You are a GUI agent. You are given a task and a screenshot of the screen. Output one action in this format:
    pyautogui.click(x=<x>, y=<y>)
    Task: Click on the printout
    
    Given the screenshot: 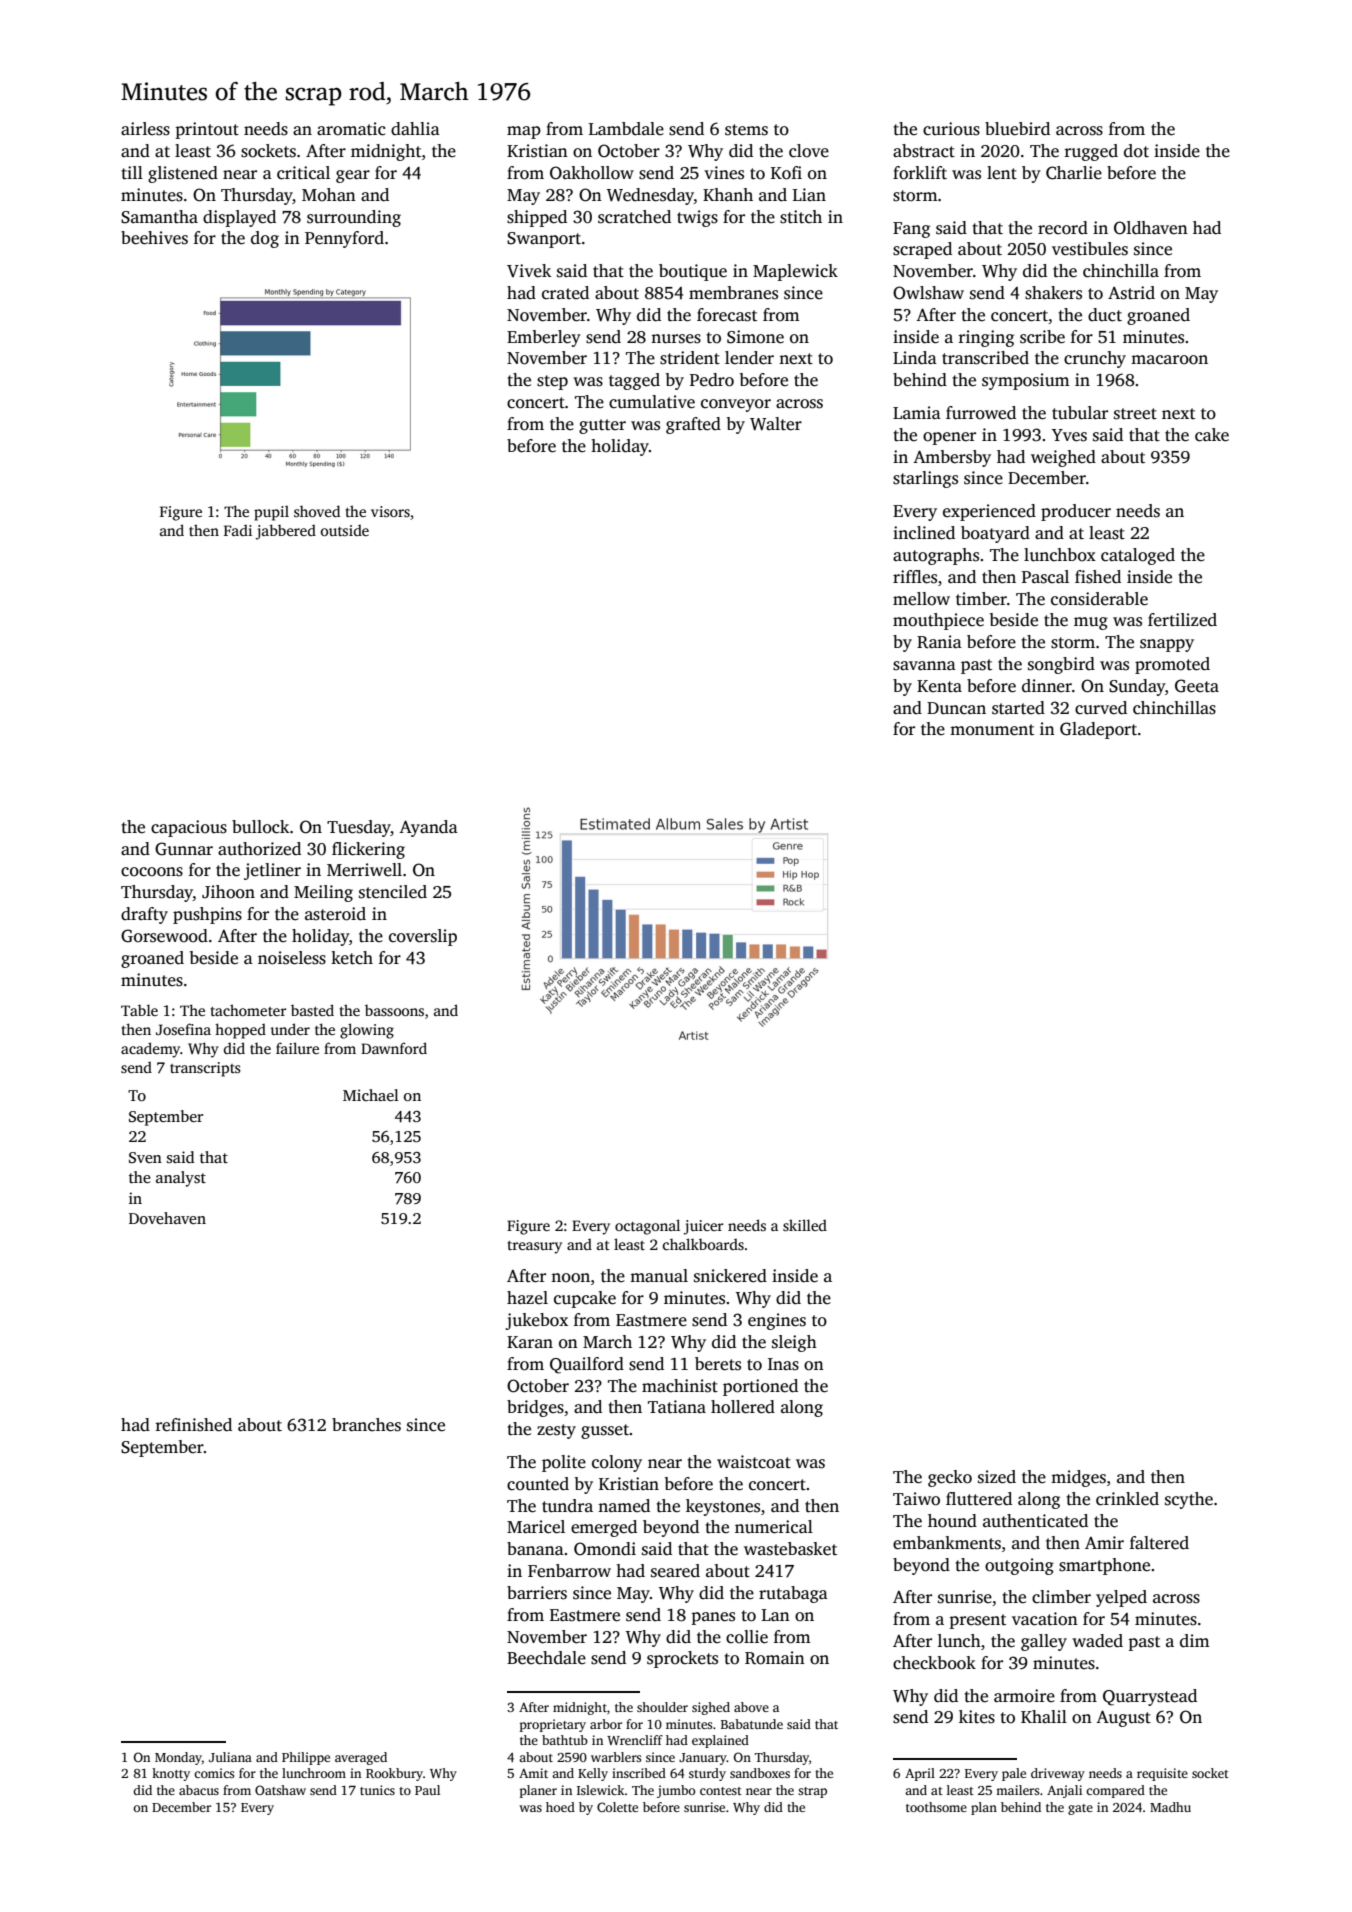 What is the action you would take?
    pyautogui.click(x=207, y=130)
